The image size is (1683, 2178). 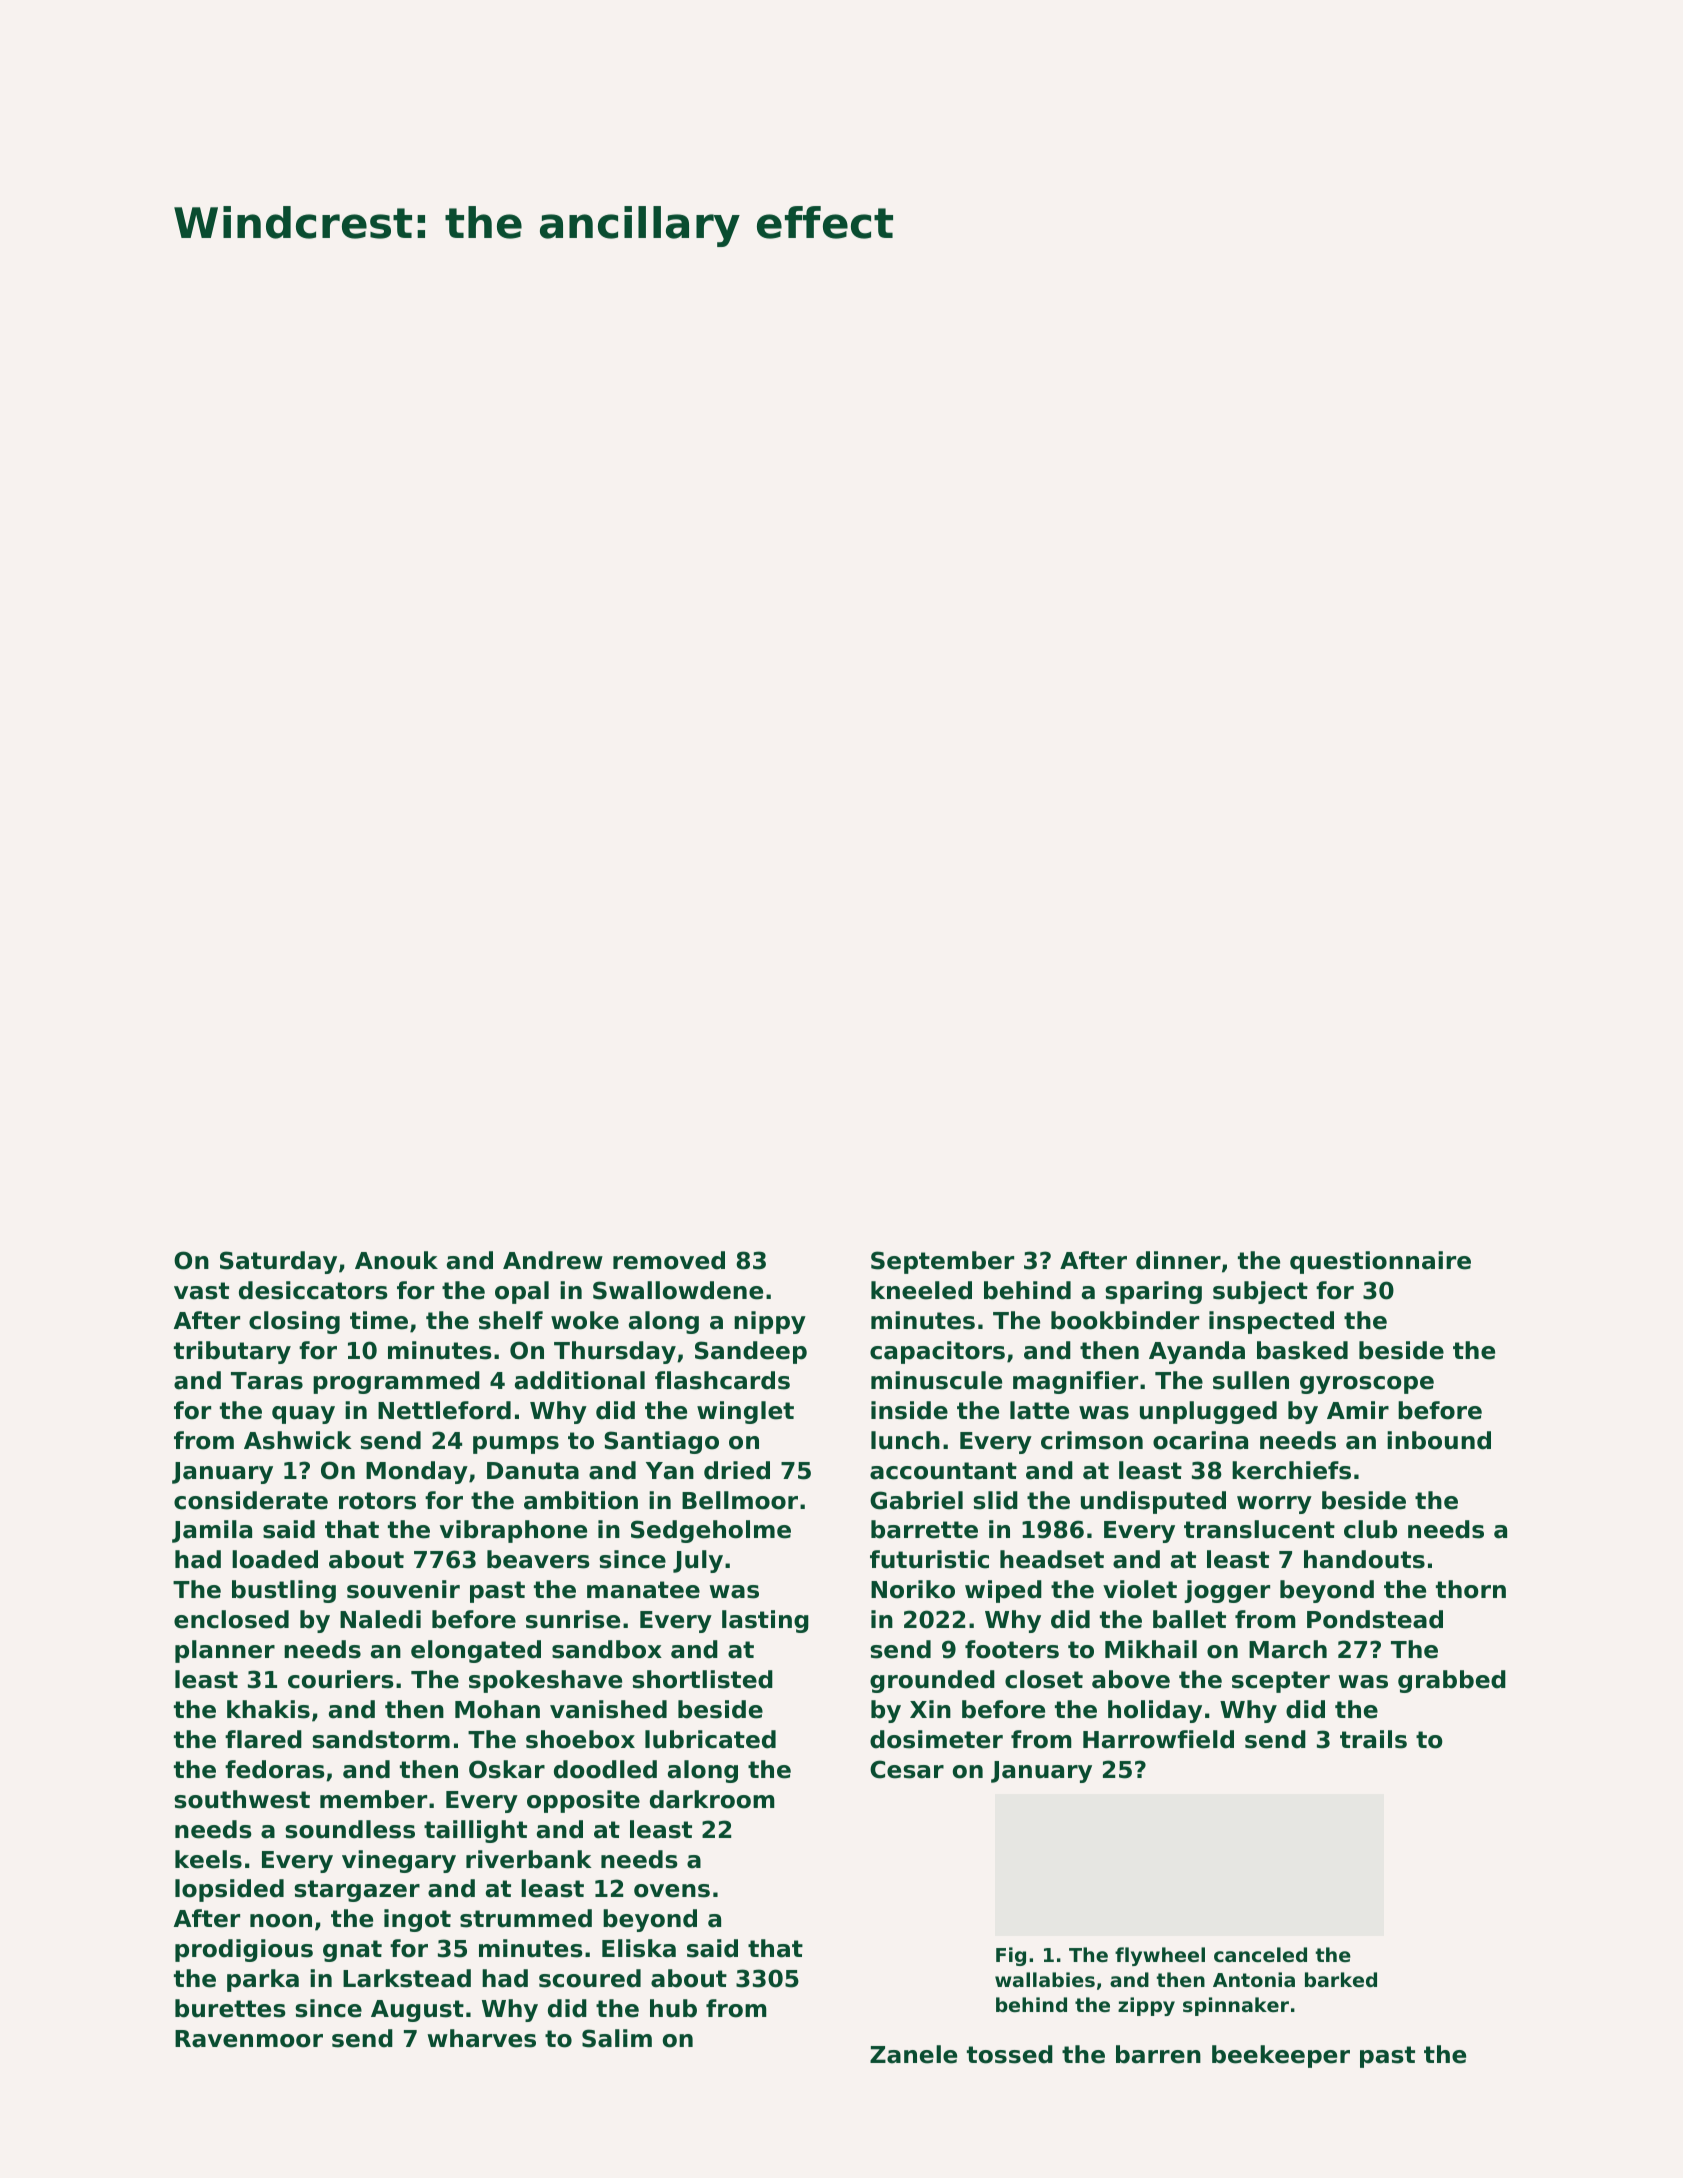 I want to click on July, so click(x=698, y=1561).
